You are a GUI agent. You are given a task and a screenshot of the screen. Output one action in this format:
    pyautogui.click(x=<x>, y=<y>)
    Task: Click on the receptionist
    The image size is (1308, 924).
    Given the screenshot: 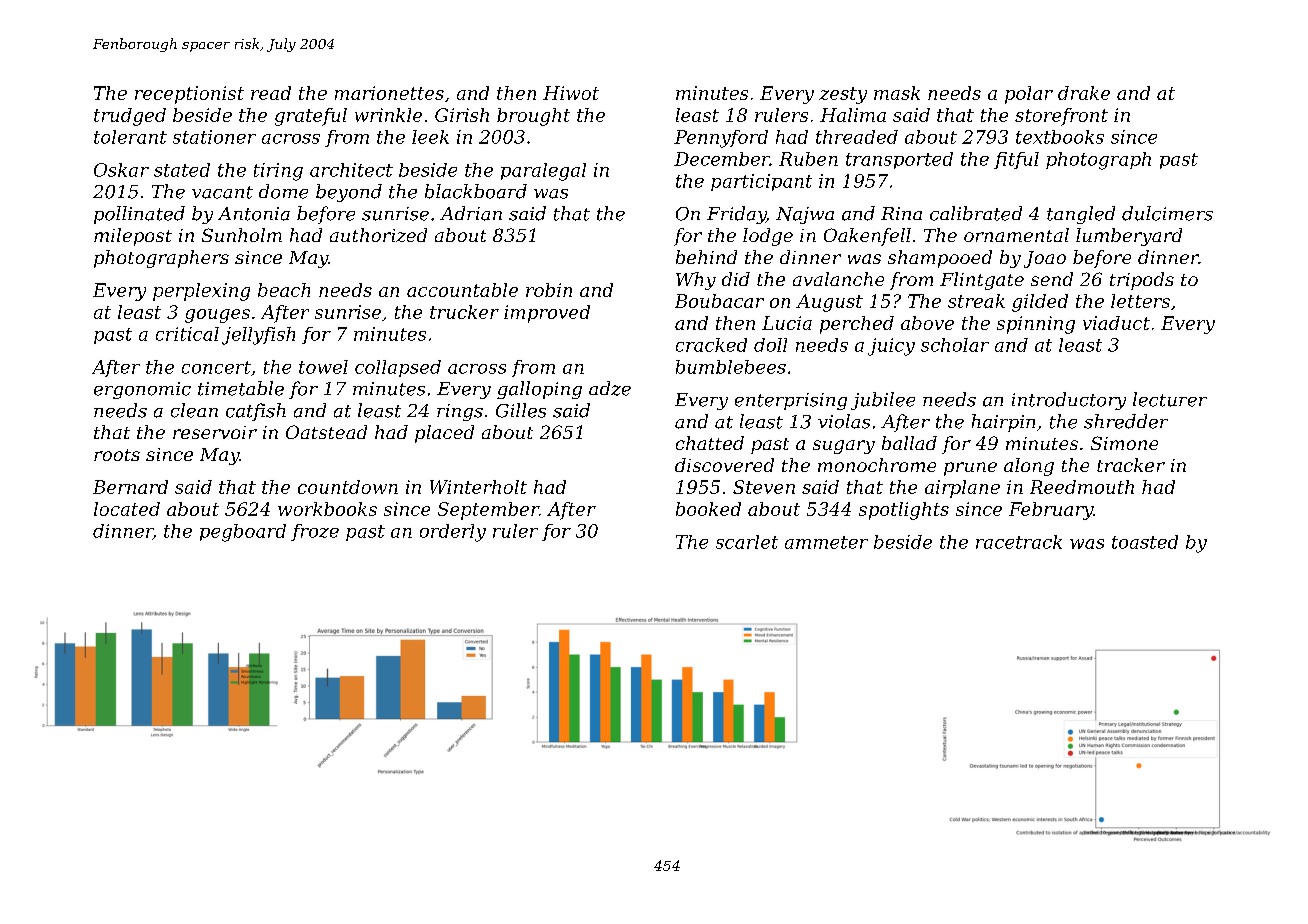 What is the action you would take?
    pyautogui.click(x=189, y=95)
